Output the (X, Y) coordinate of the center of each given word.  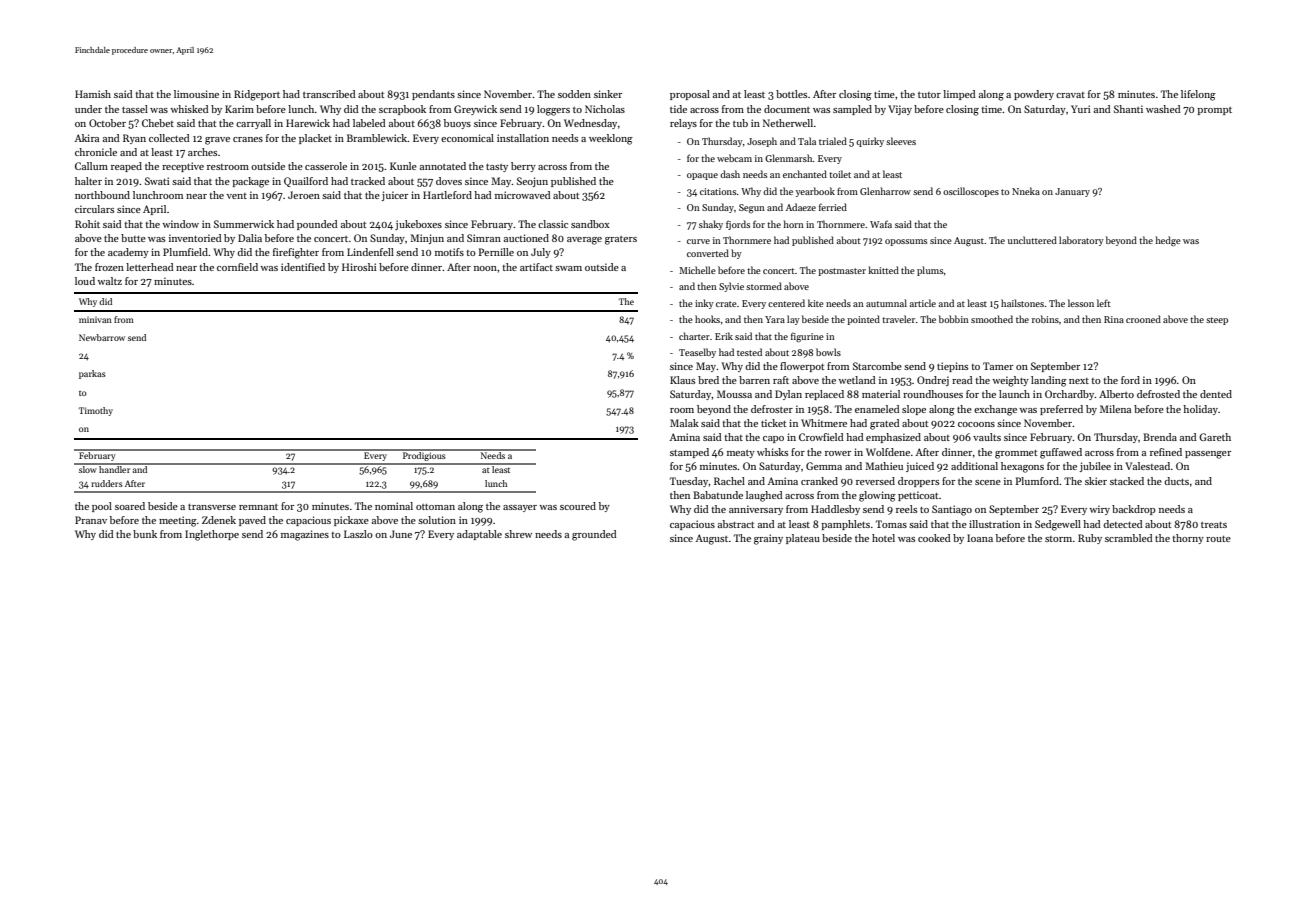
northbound (102, 195)
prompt (1214, 111)
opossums (906, 242)
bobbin (954, 319)
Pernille (496, 252)
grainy (768, 539)
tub (740, 123)
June (401, 534)
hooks (707, 319)
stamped (689, 453)
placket (315, 139)
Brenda (1160, 437)
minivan (95, 319)
